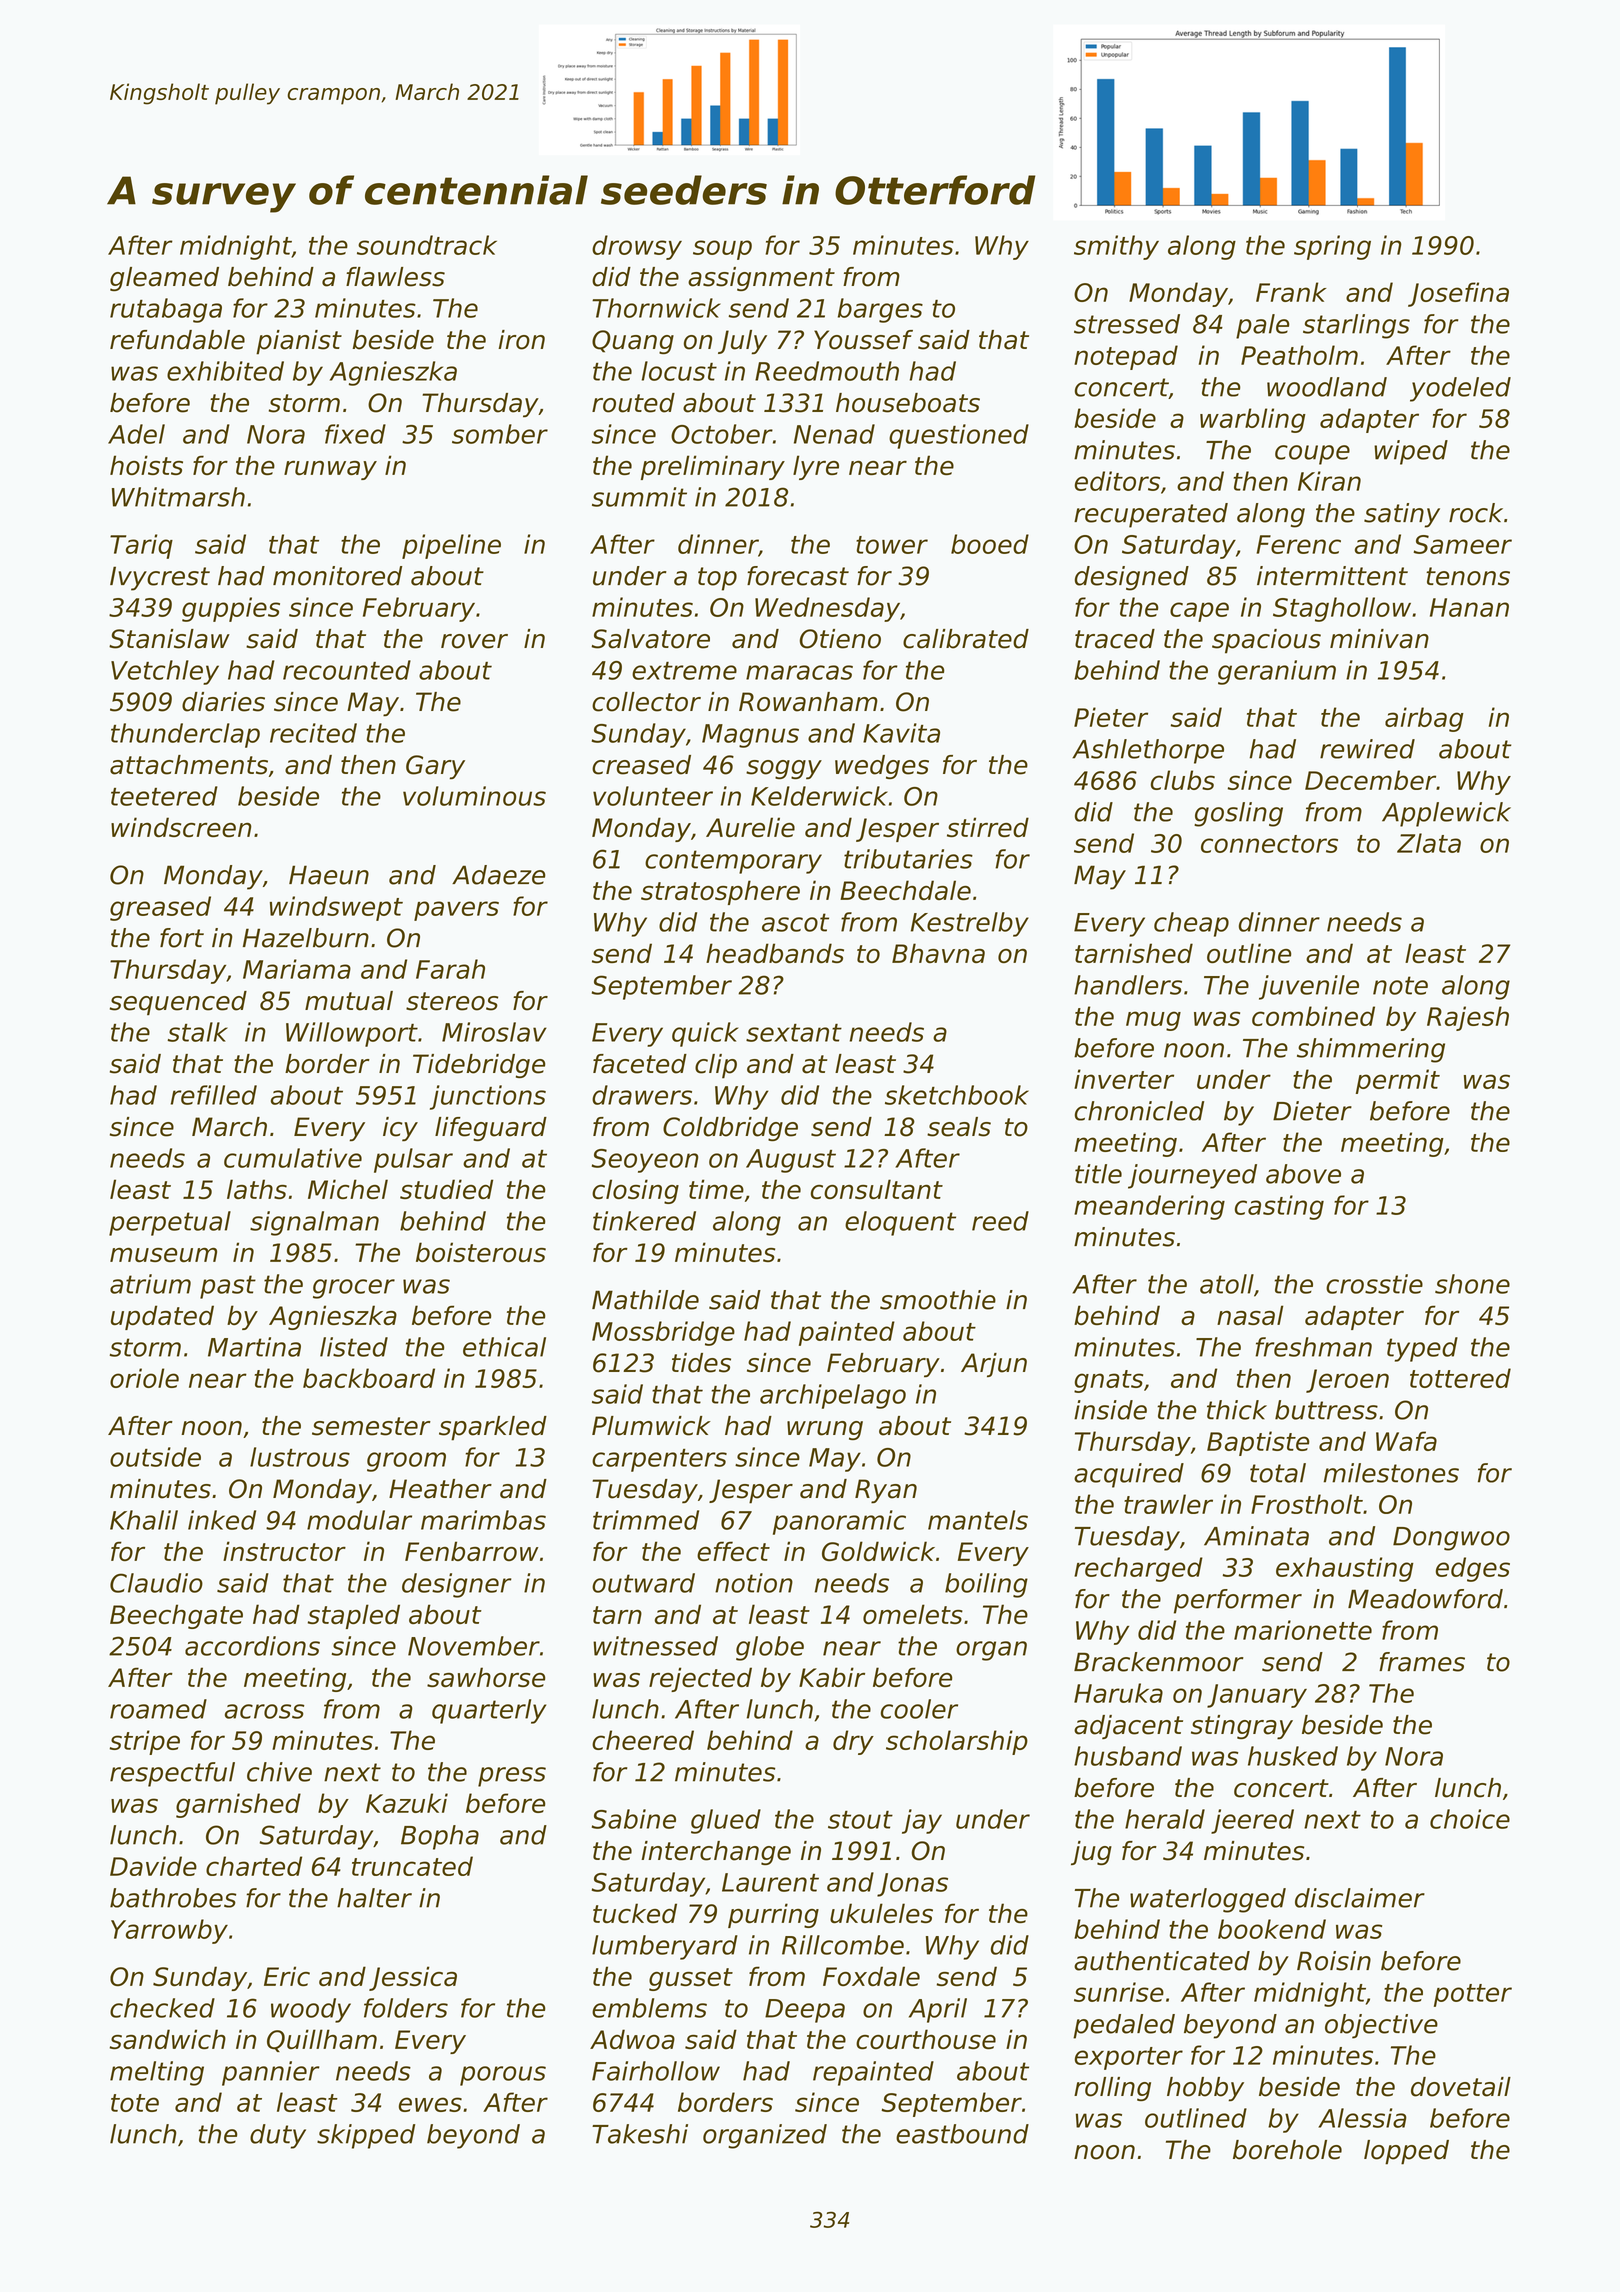 This screenshot has height=2292, width=1620. I want to click on Frank, so click(1291, 292).
